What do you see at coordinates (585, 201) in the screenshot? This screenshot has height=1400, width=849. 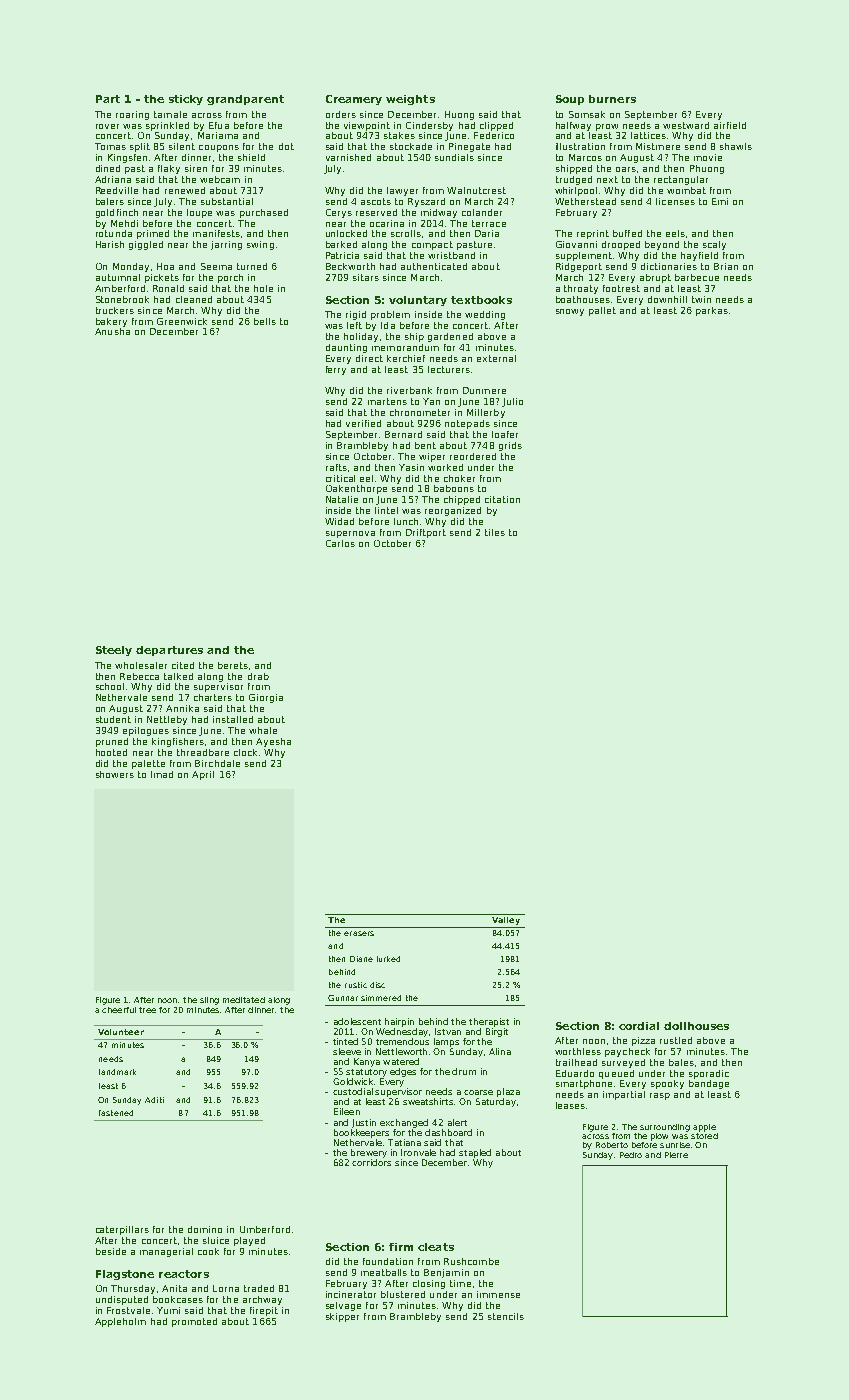 I see `Wetherstead` at bounding box center [585, 201].
